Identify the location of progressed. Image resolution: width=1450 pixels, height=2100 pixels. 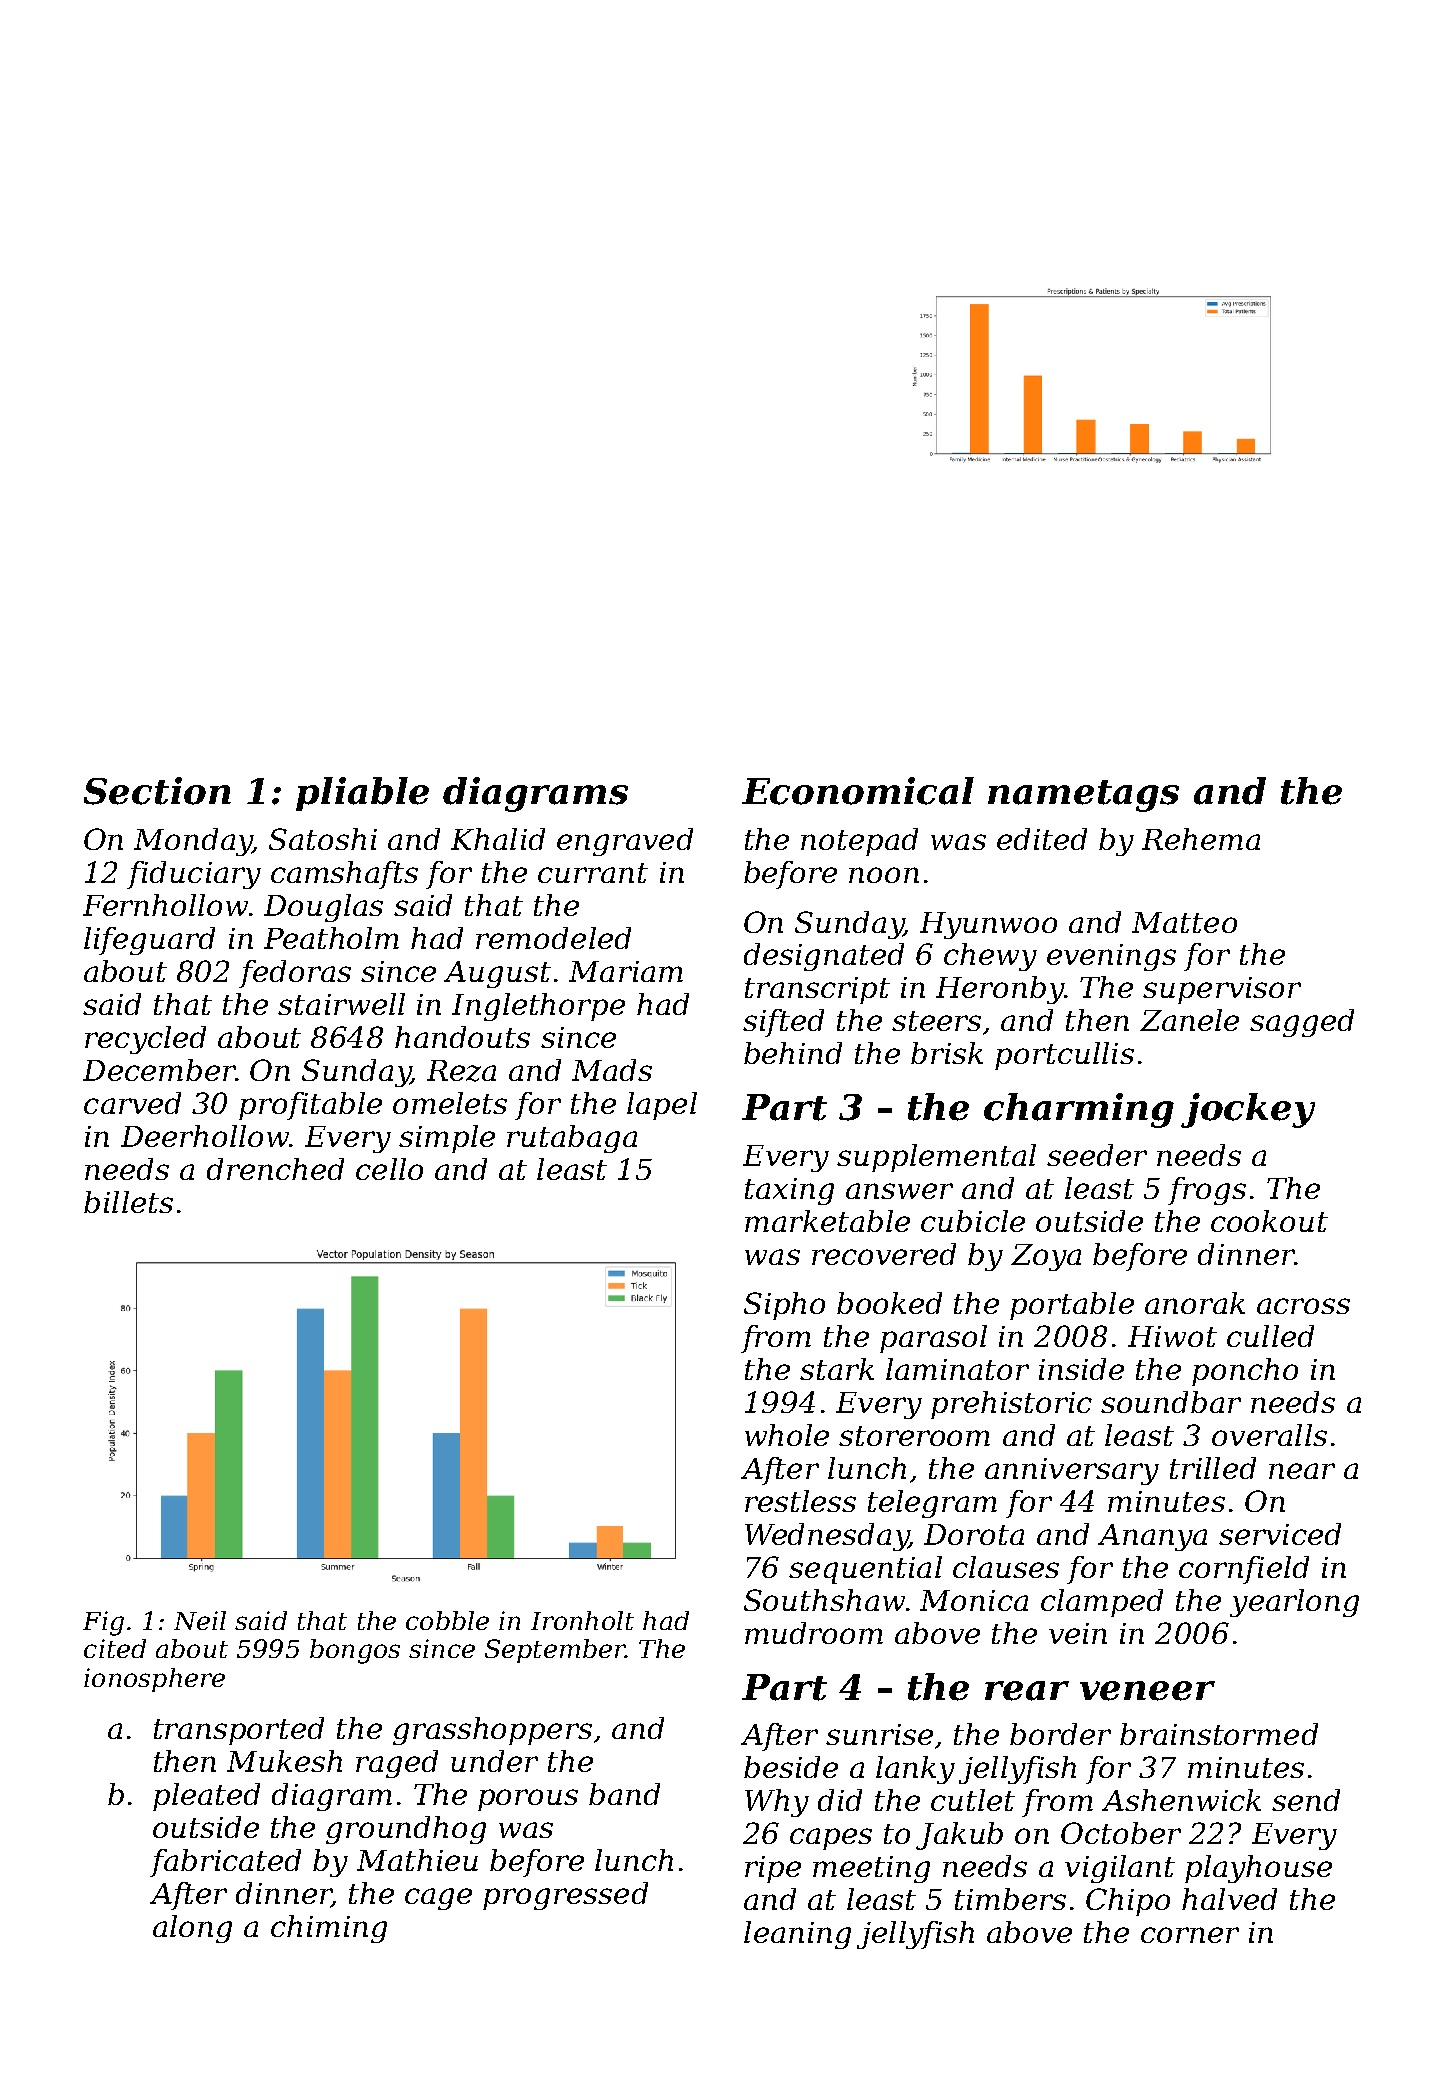
(565, 1896).
